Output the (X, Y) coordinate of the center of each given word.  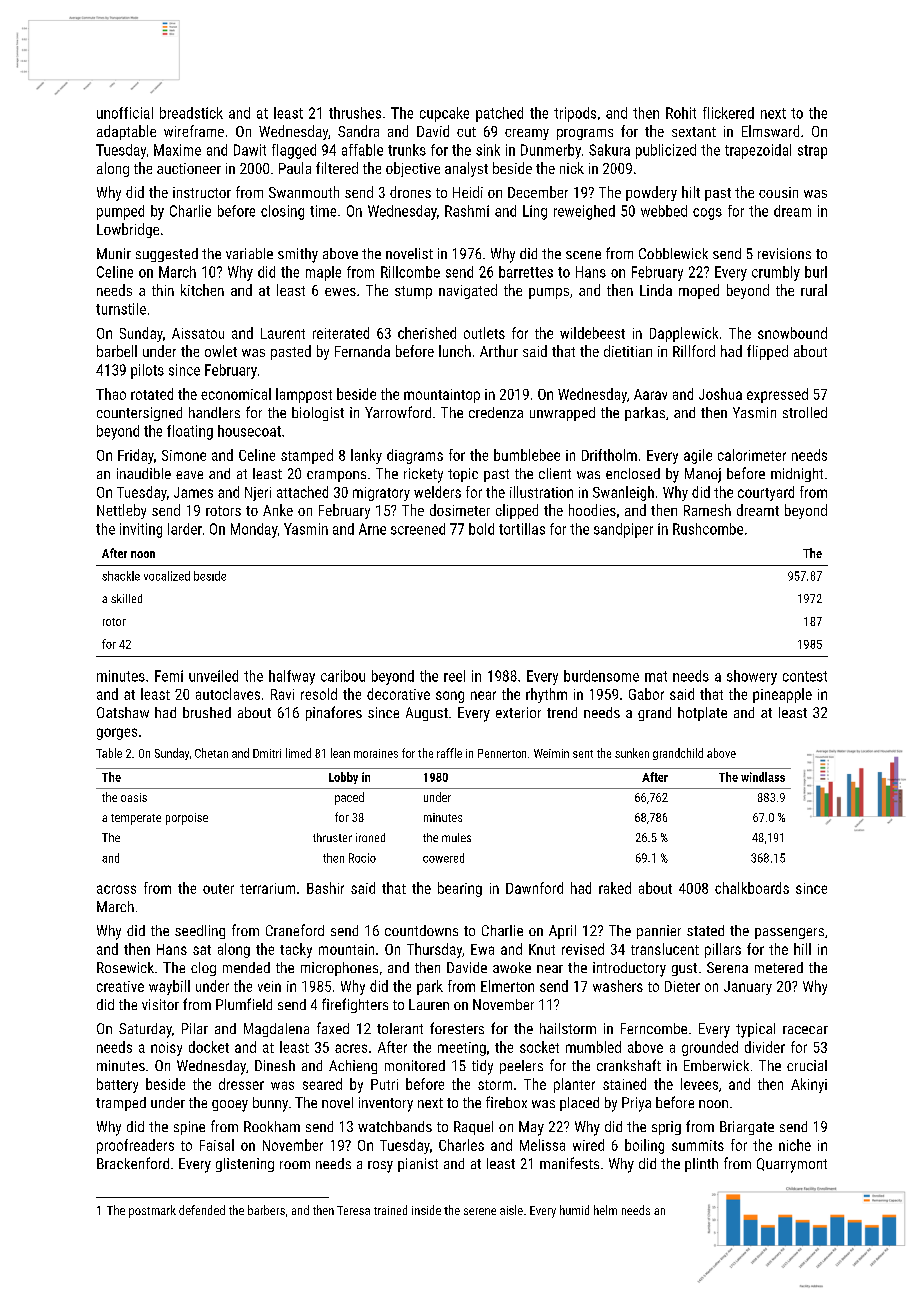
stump (413, 292)
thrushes (355, 113)
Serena (727, 967)
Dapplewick (684, 334)
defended (202, 1210)
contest (805, 676)
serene (480, 1211)
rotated (152, 394)
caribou (343, 676)
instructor (202, 192)
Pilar (195, 1028)
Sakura (609, 150)
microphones (339, 969)
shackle (121, 576)
